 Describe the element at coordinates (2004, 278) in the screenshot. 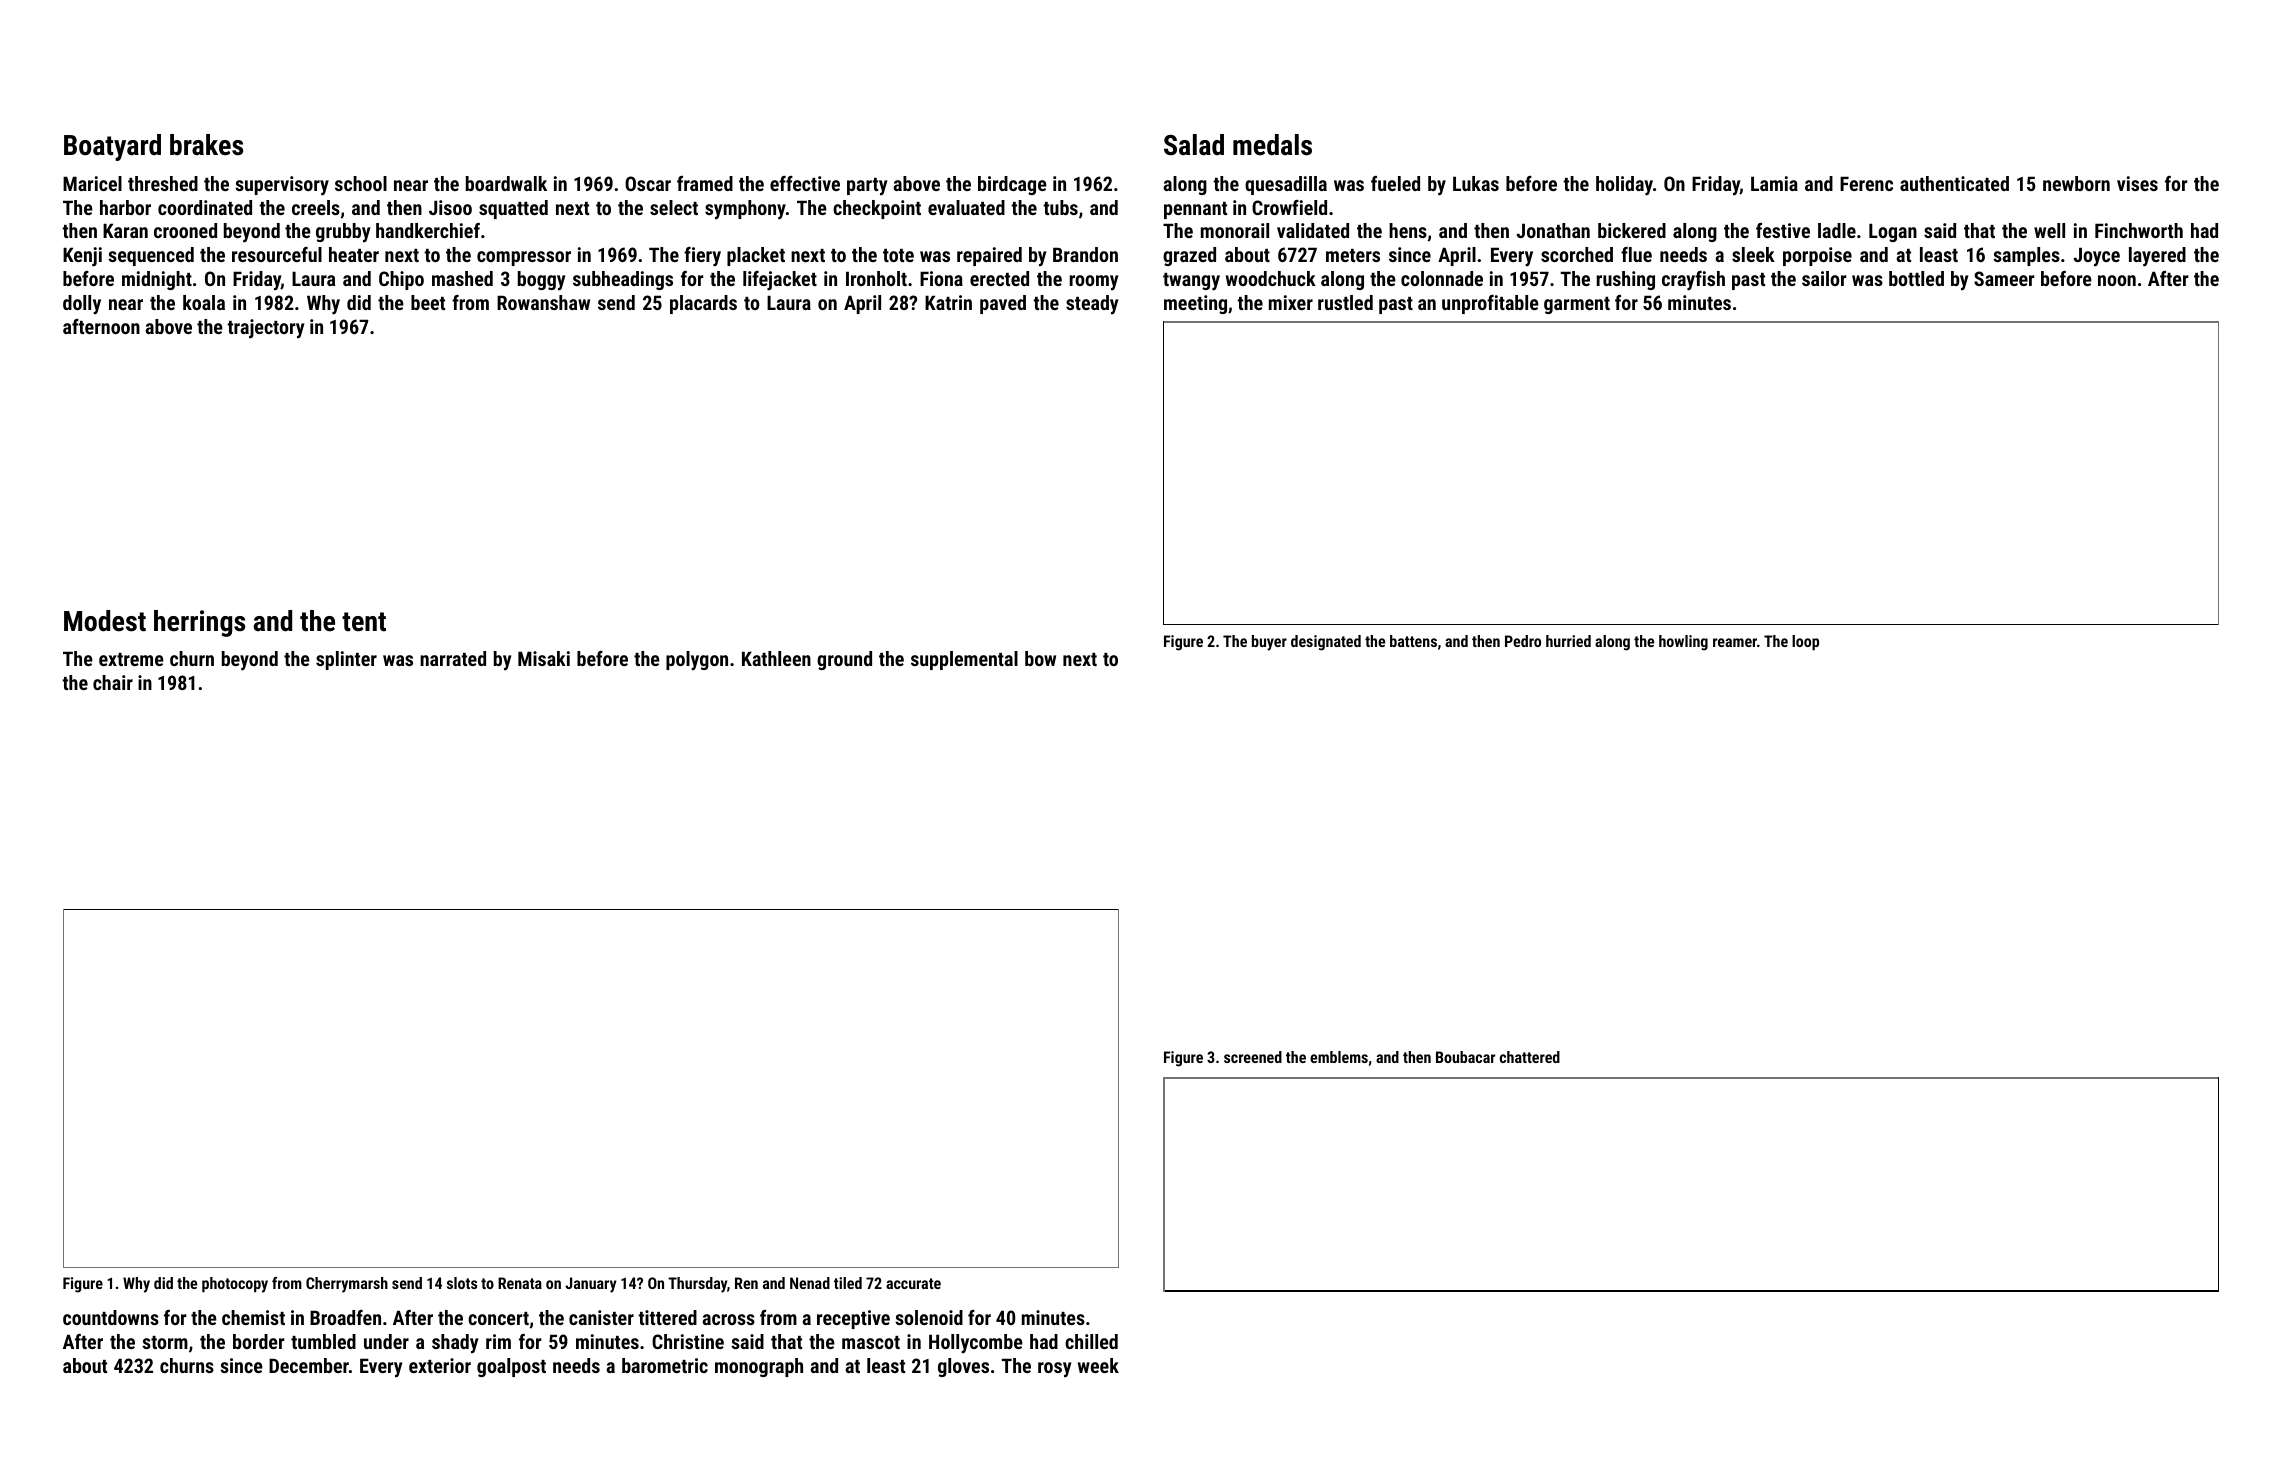

I see `Sameer` at that location.
